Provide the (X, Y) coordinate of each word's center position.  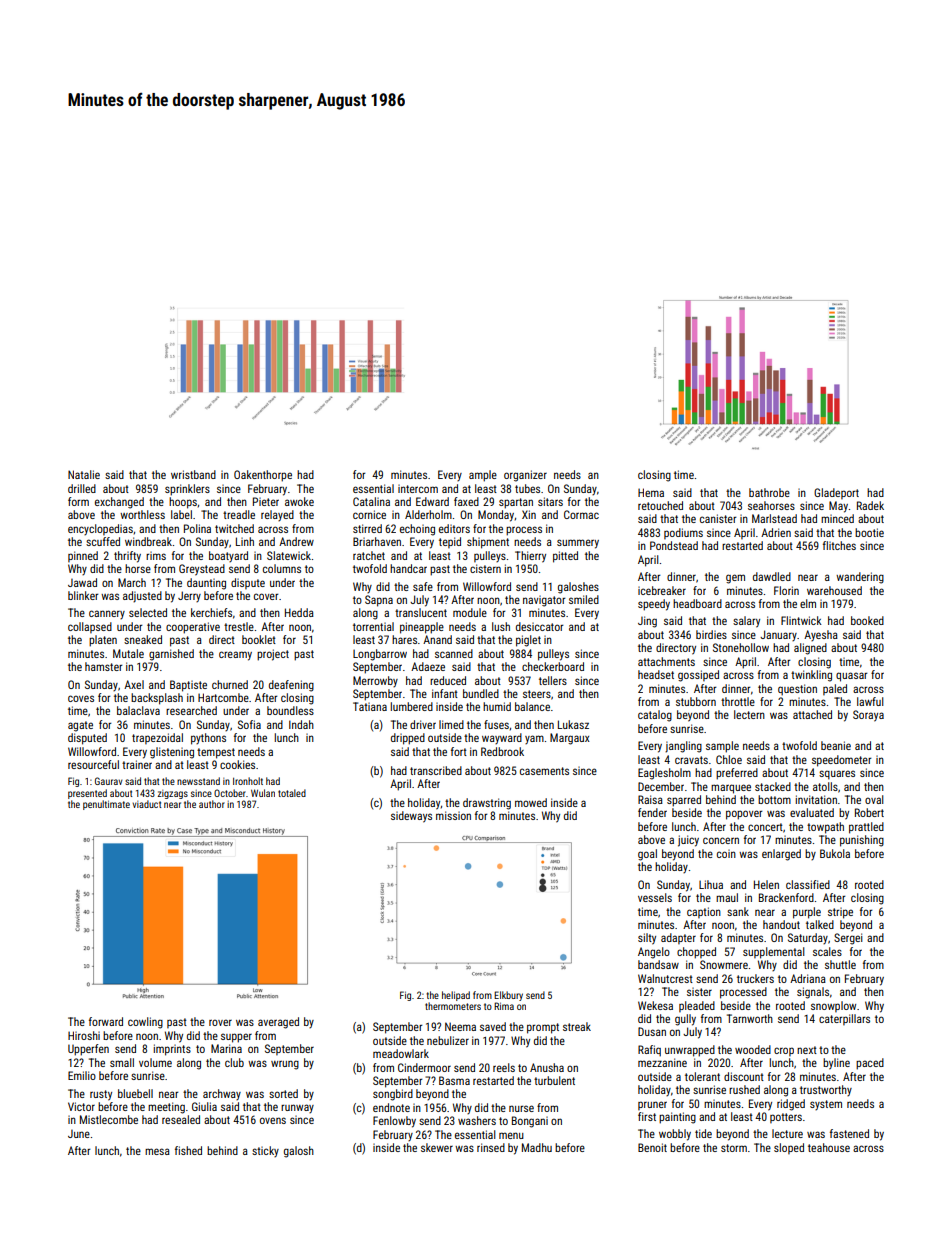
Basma (454, 1080)
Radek (870, 505)
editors (454, 528)
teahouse (829, 1147)
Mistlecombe (109, 1119)
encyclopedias (100, 529)
